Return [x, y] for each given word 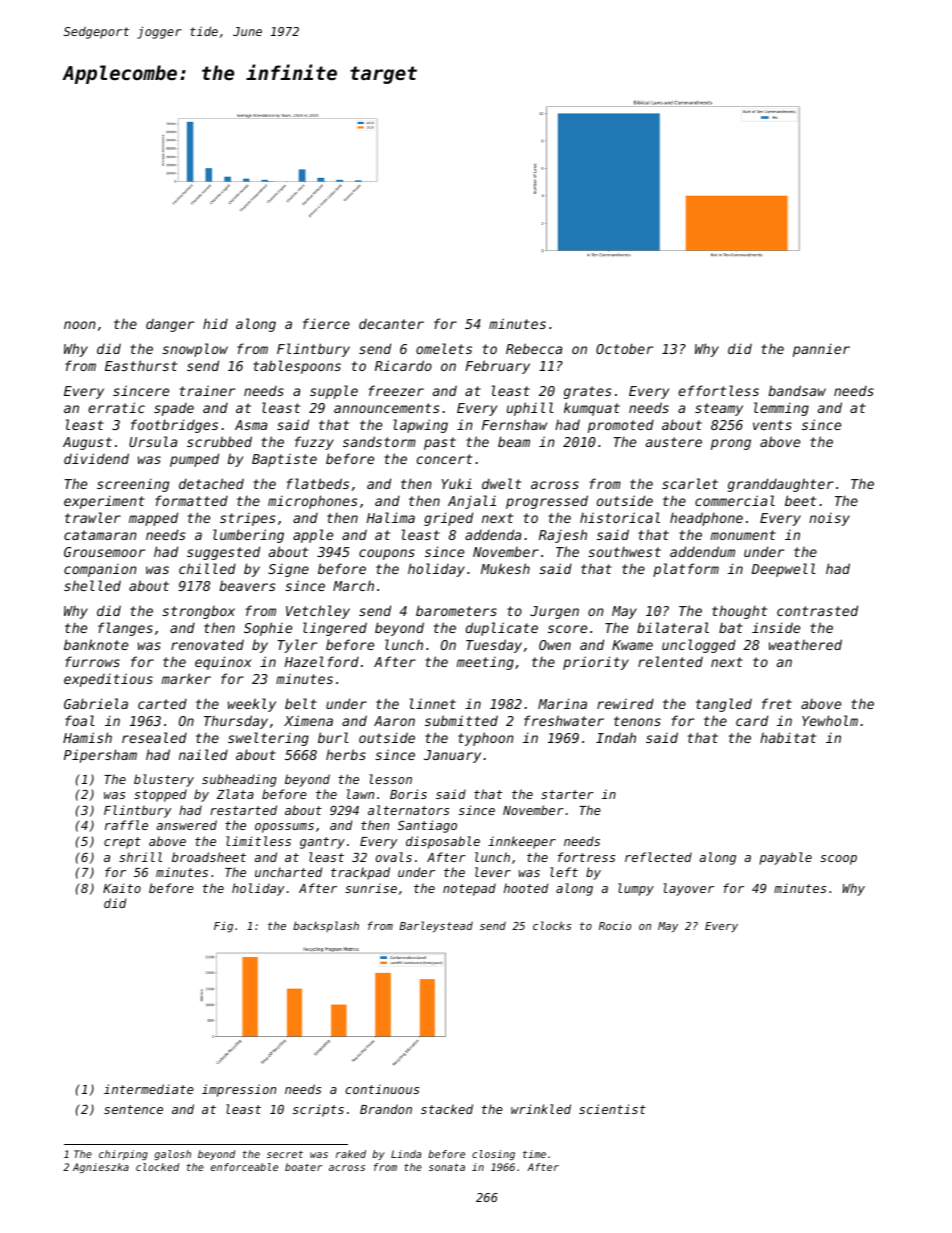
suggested [223, 553]
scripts [318, 1110]
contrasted [817, 610]
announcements [387, 408]
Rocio [615, 926]
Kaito [122, 888]
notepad [469, 889]
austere [674, 442]
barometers [456, 610]
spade [174, 409]
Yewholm [830, 720]
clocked [157, 1167]
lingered [335, 629]
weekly [252, 705]
